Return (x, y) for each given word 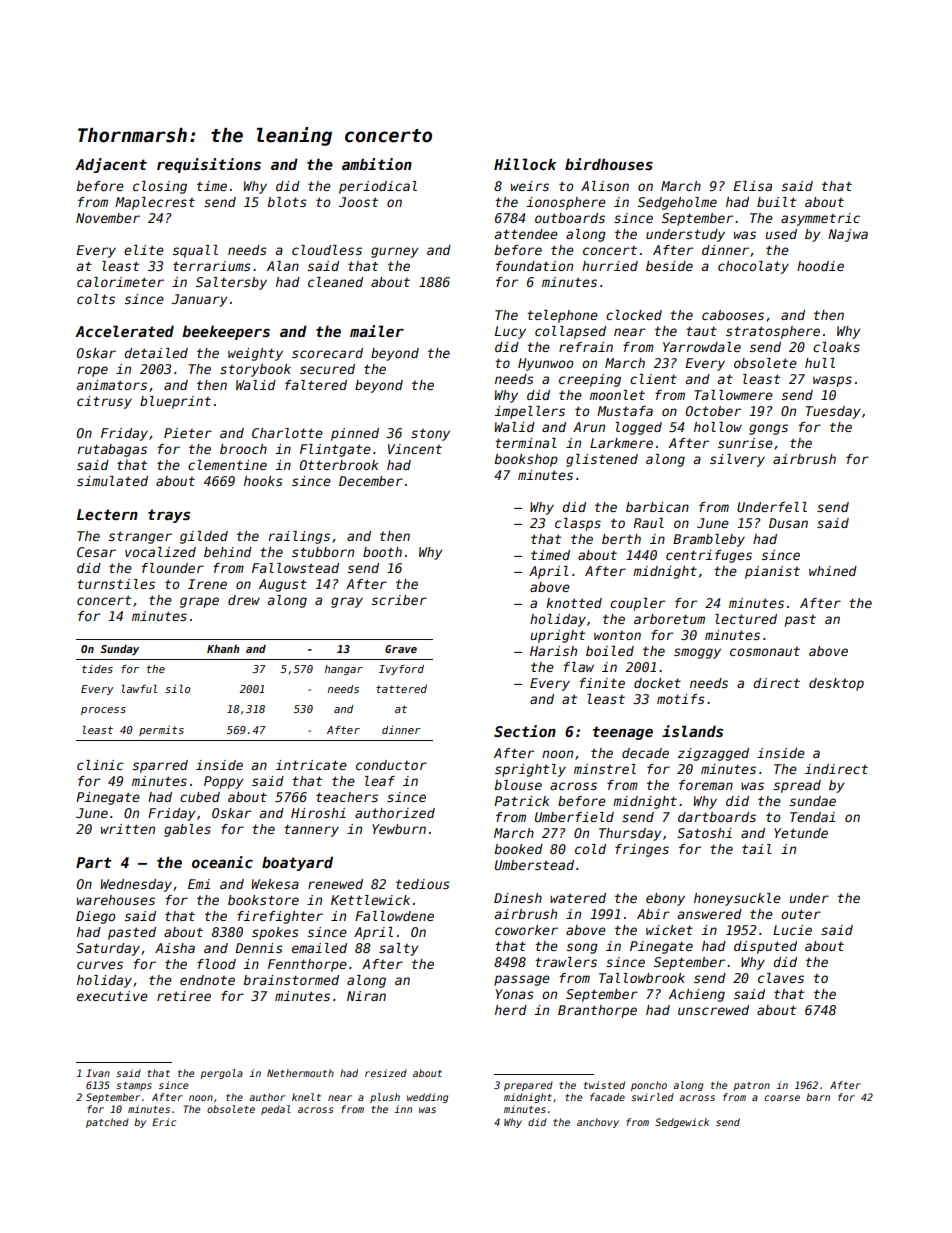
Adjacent (111, 165)
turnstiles (116, 584)
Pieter (188, 433)
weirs (530, 186)
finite (602, 683)
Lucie (792, 930)
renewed (335, 884)
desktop (836, 684)
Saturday (108, 949)
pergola (221, 1074)
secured (327, 369)
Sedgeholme (677, 203)
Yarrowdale (702, 347)
